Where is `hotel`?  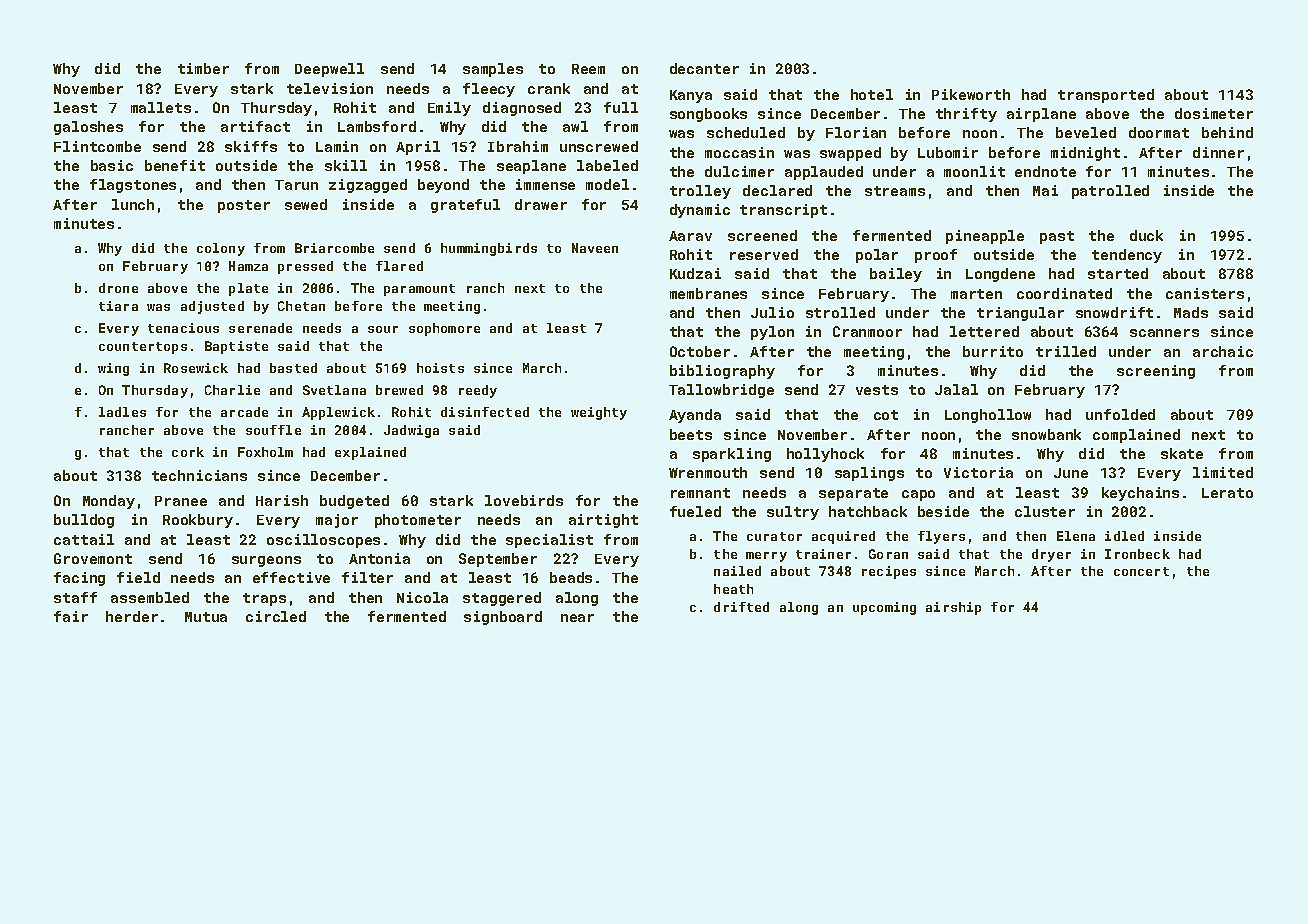 hotel is located at coordinates (872, 94).
